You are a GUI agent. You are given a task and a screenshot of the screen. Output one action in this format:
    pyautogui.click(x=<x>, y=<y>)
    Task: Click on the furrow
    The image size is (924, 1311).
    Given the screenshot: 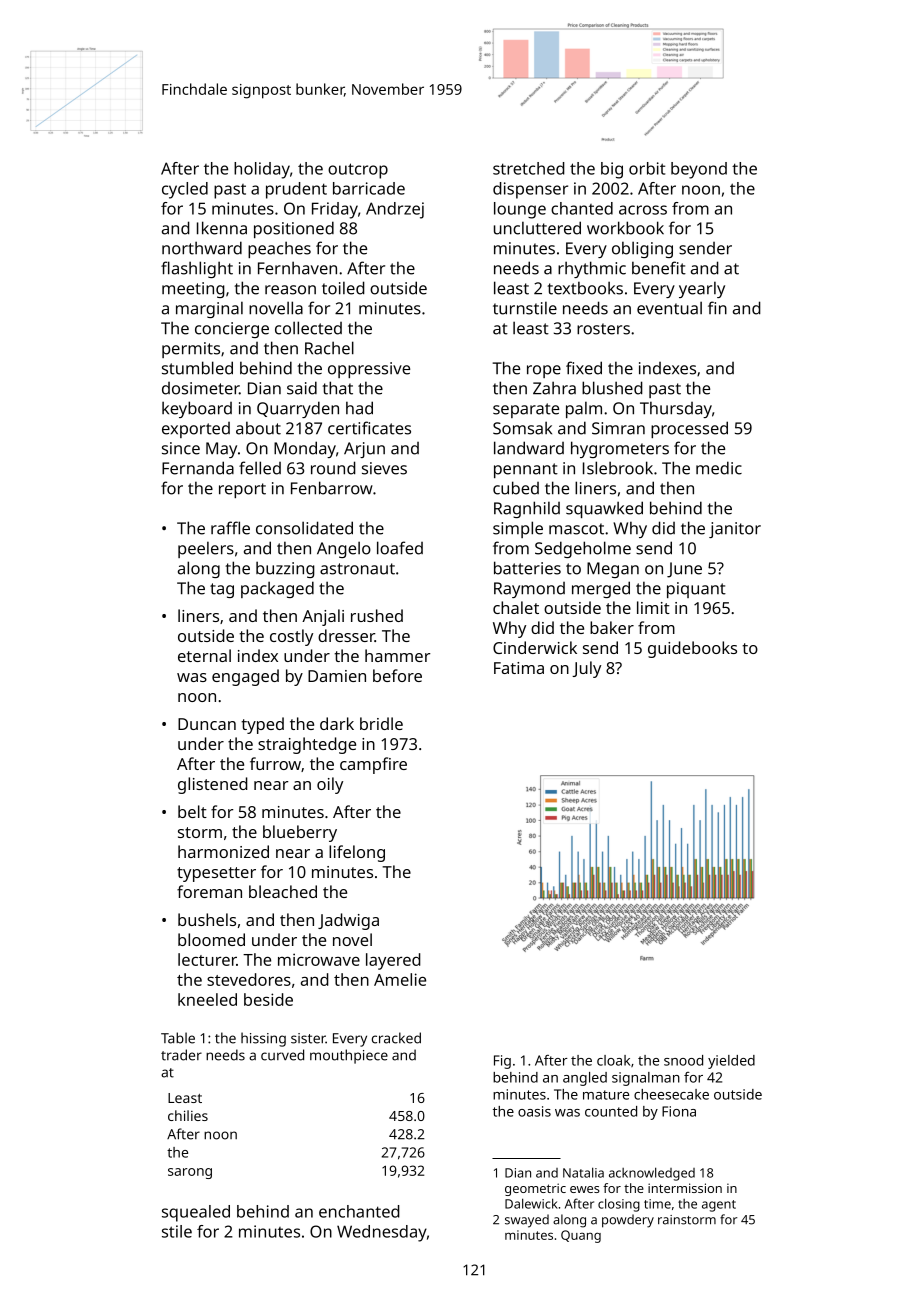 What is the action you would take?
    pyautogui.click(x=275, y=763)
